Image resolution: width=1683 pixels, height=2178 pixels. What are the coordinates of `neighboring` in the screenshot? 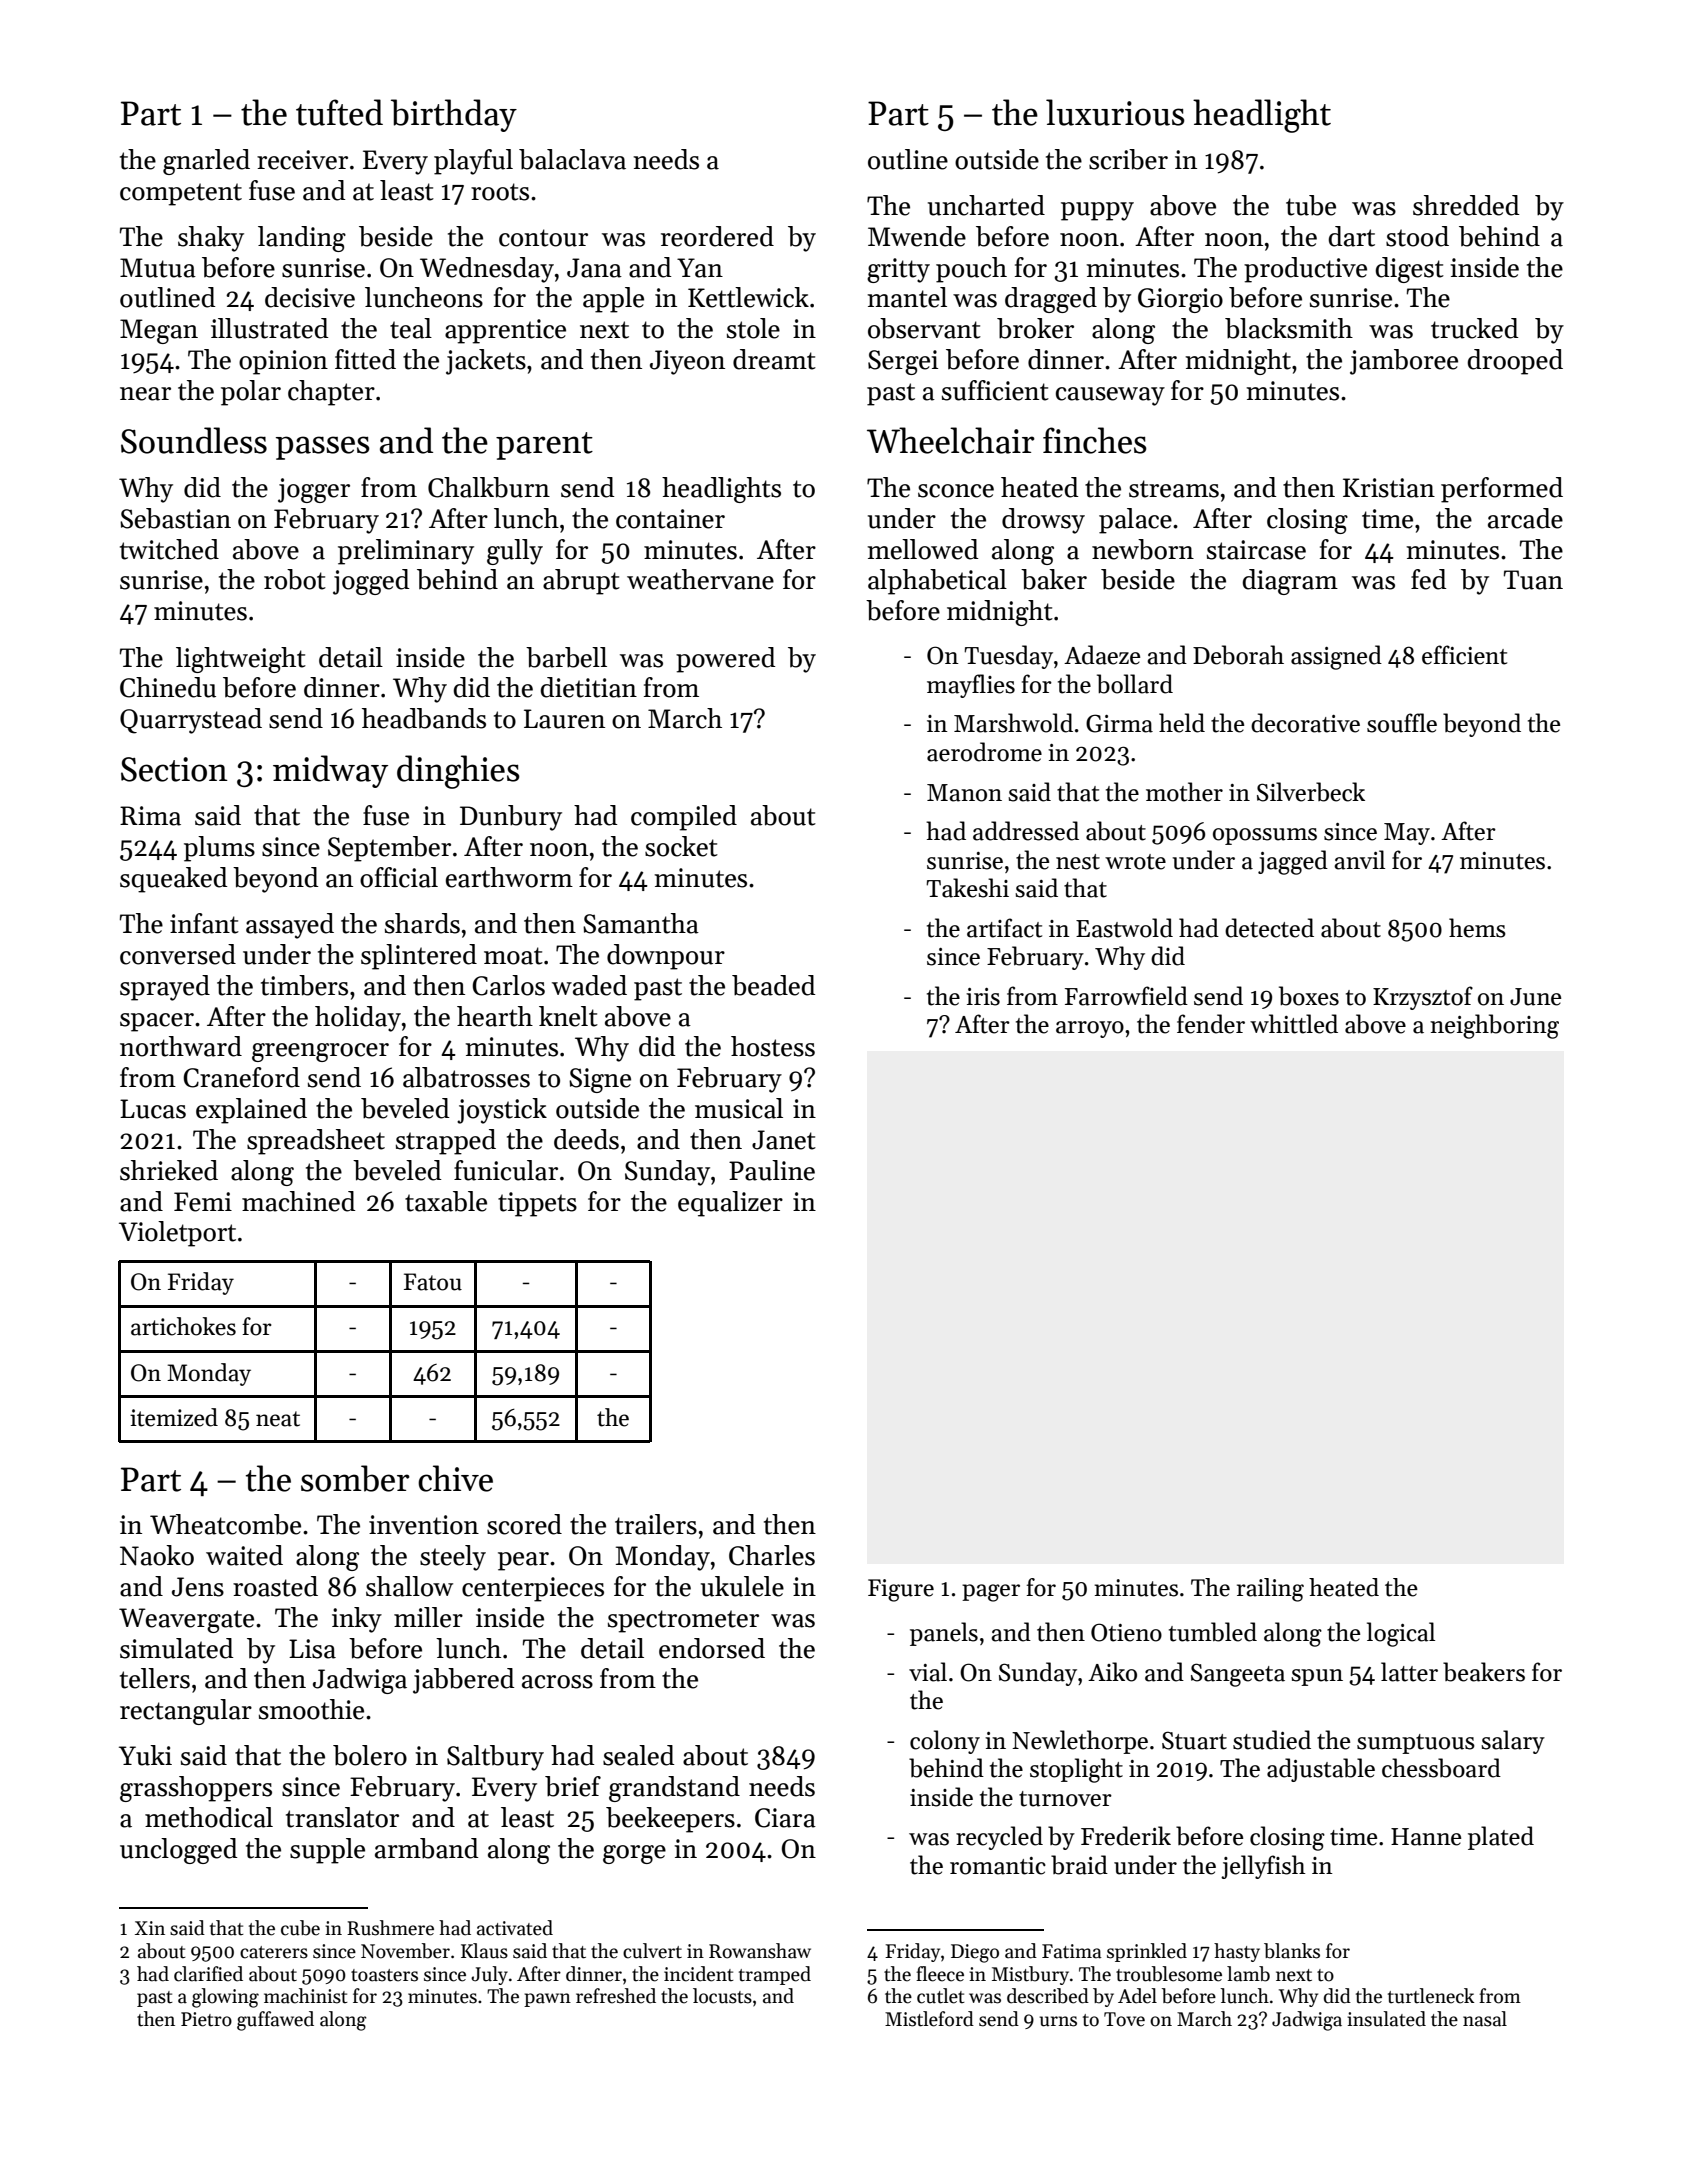 It's located at (1494, 1026).
